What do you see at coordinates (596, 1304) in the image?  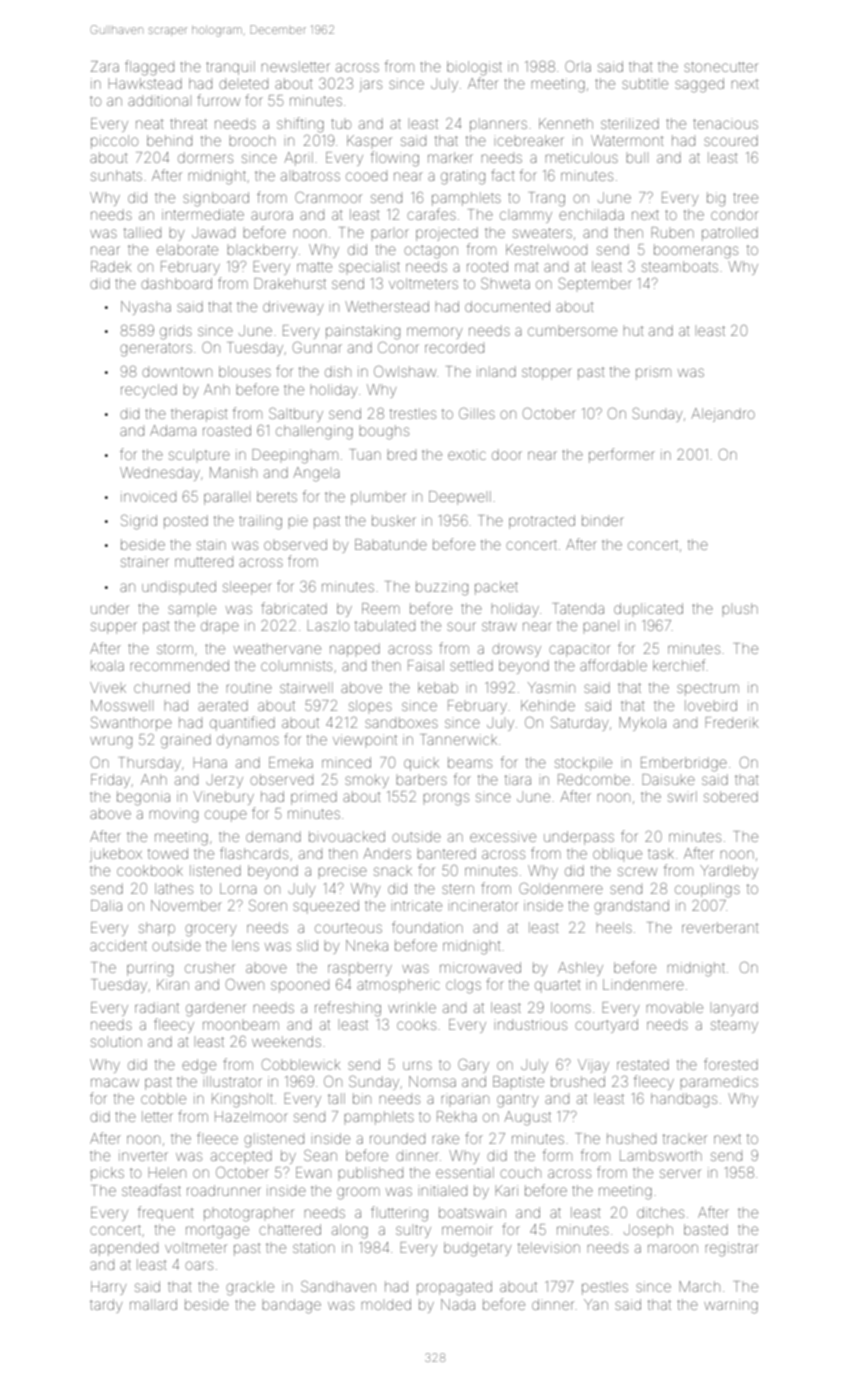 I see `Yan` at bounding box center [596, 1304].
